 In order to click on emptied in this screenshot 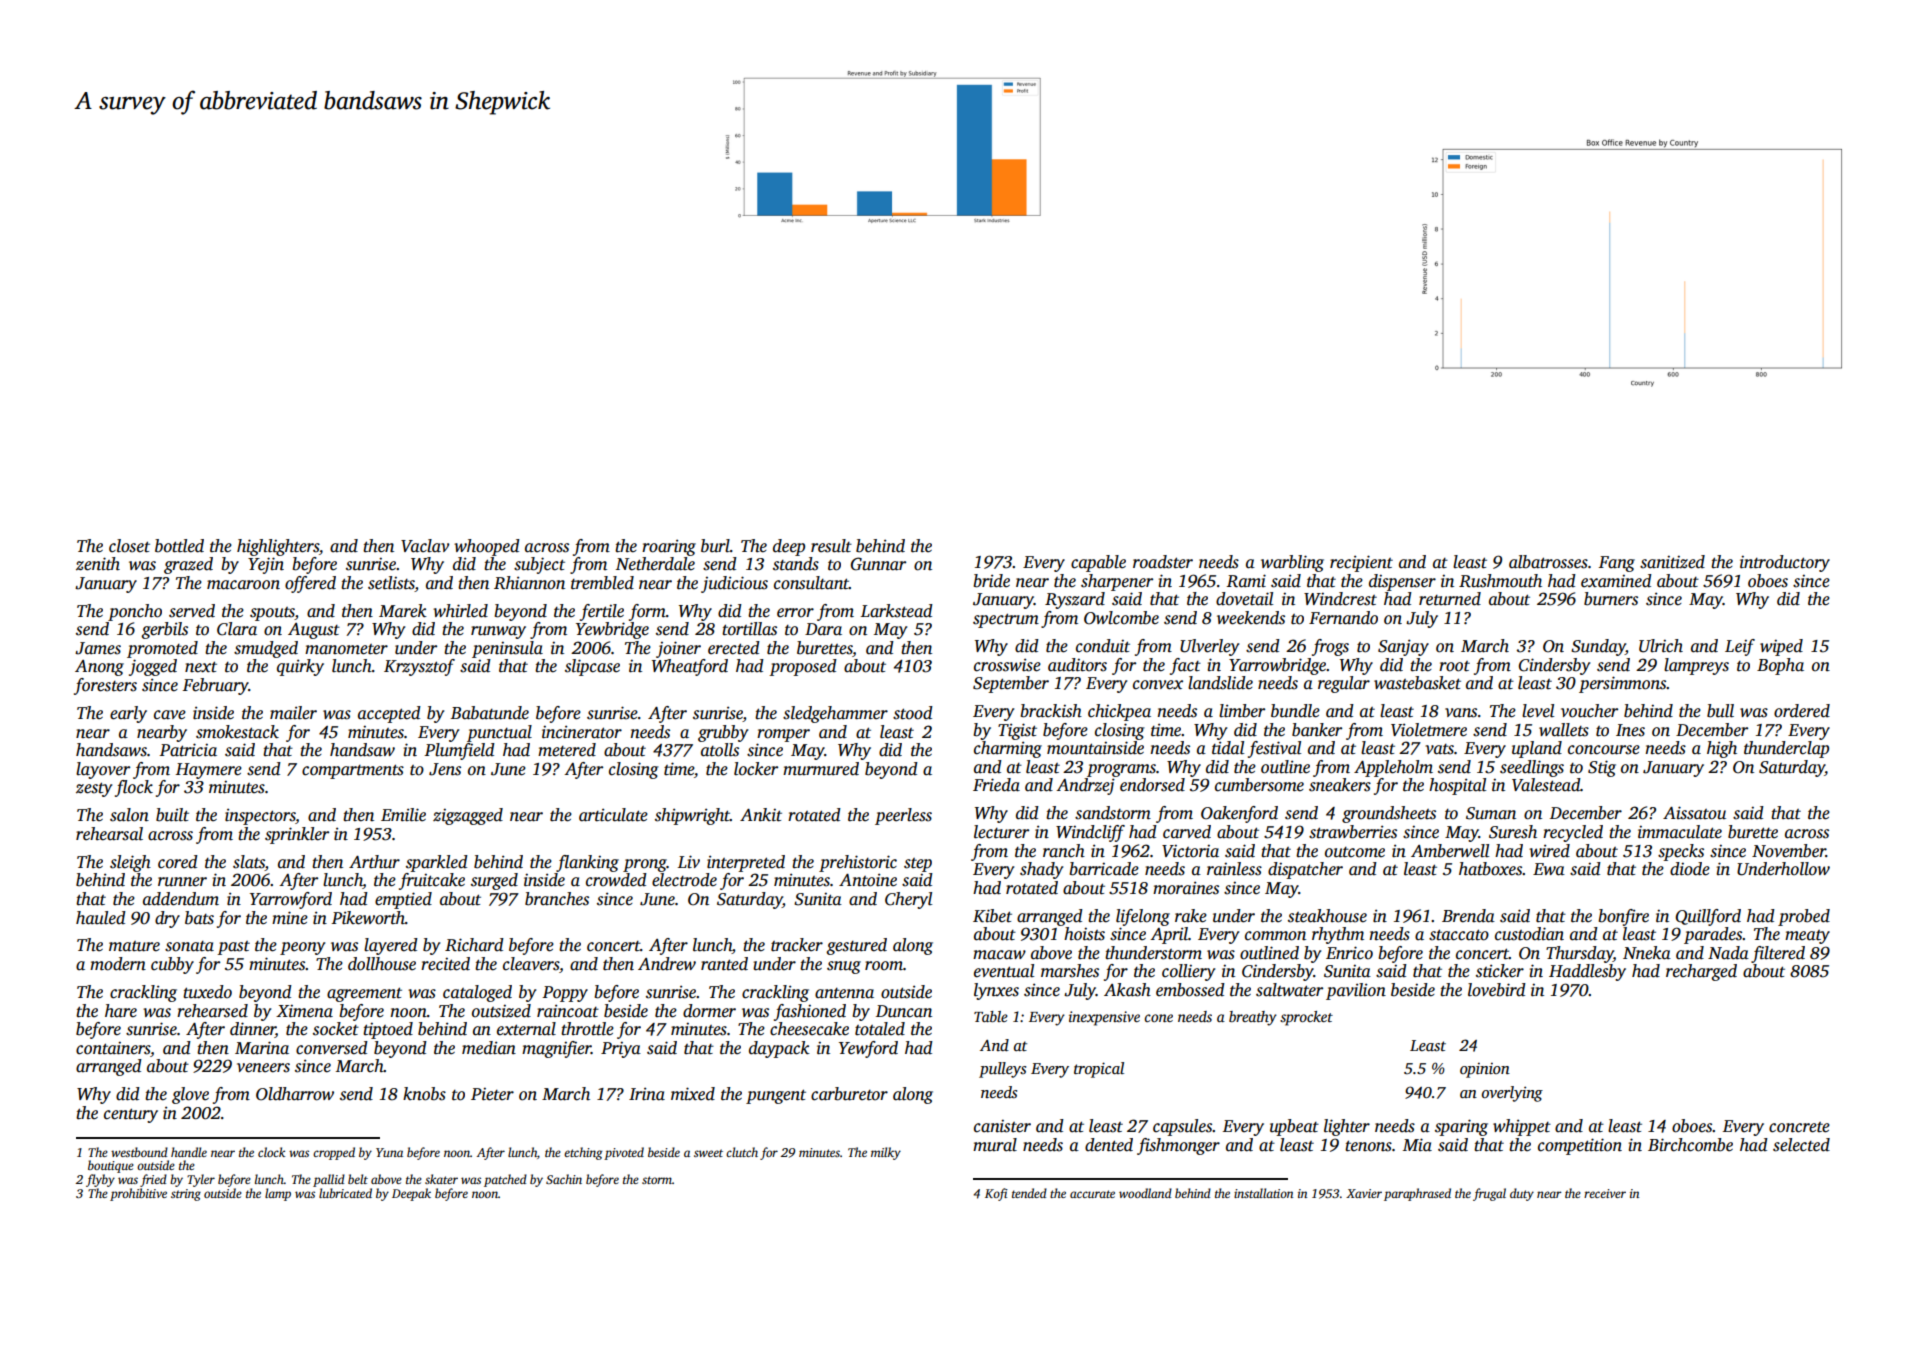, I will do `click(403, 900)`.
